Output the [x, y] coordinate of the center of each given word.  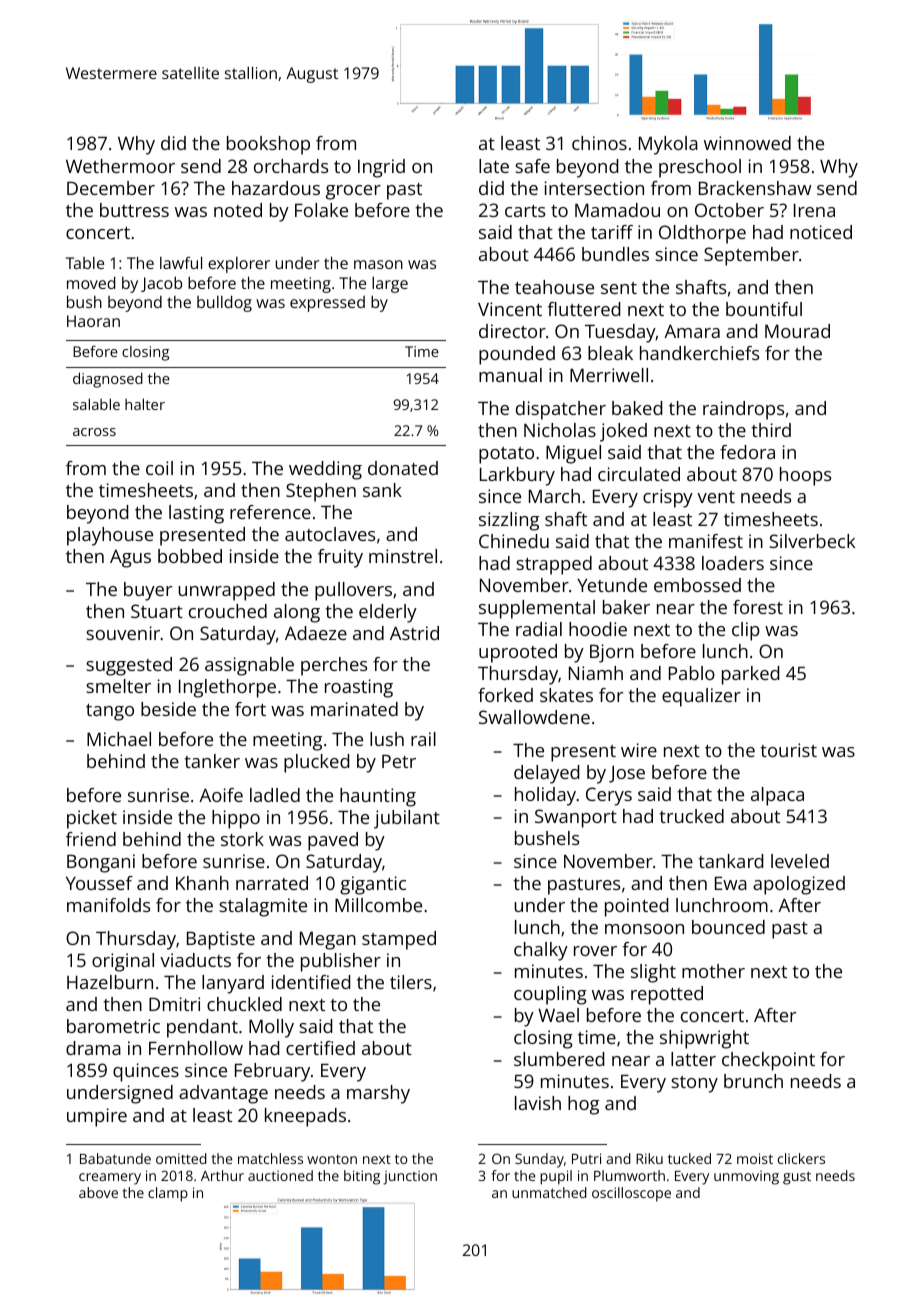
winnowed [747, 143]
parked [750, 675]
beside [168, 709]
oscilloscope [631, 1194]
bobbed [190, 556]
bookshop [268, 145]
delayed [546, 774]
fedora [747, 452]
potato [506, 455]
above [98, 1192]
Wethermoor [120, 166]
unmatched [549, 1192]
